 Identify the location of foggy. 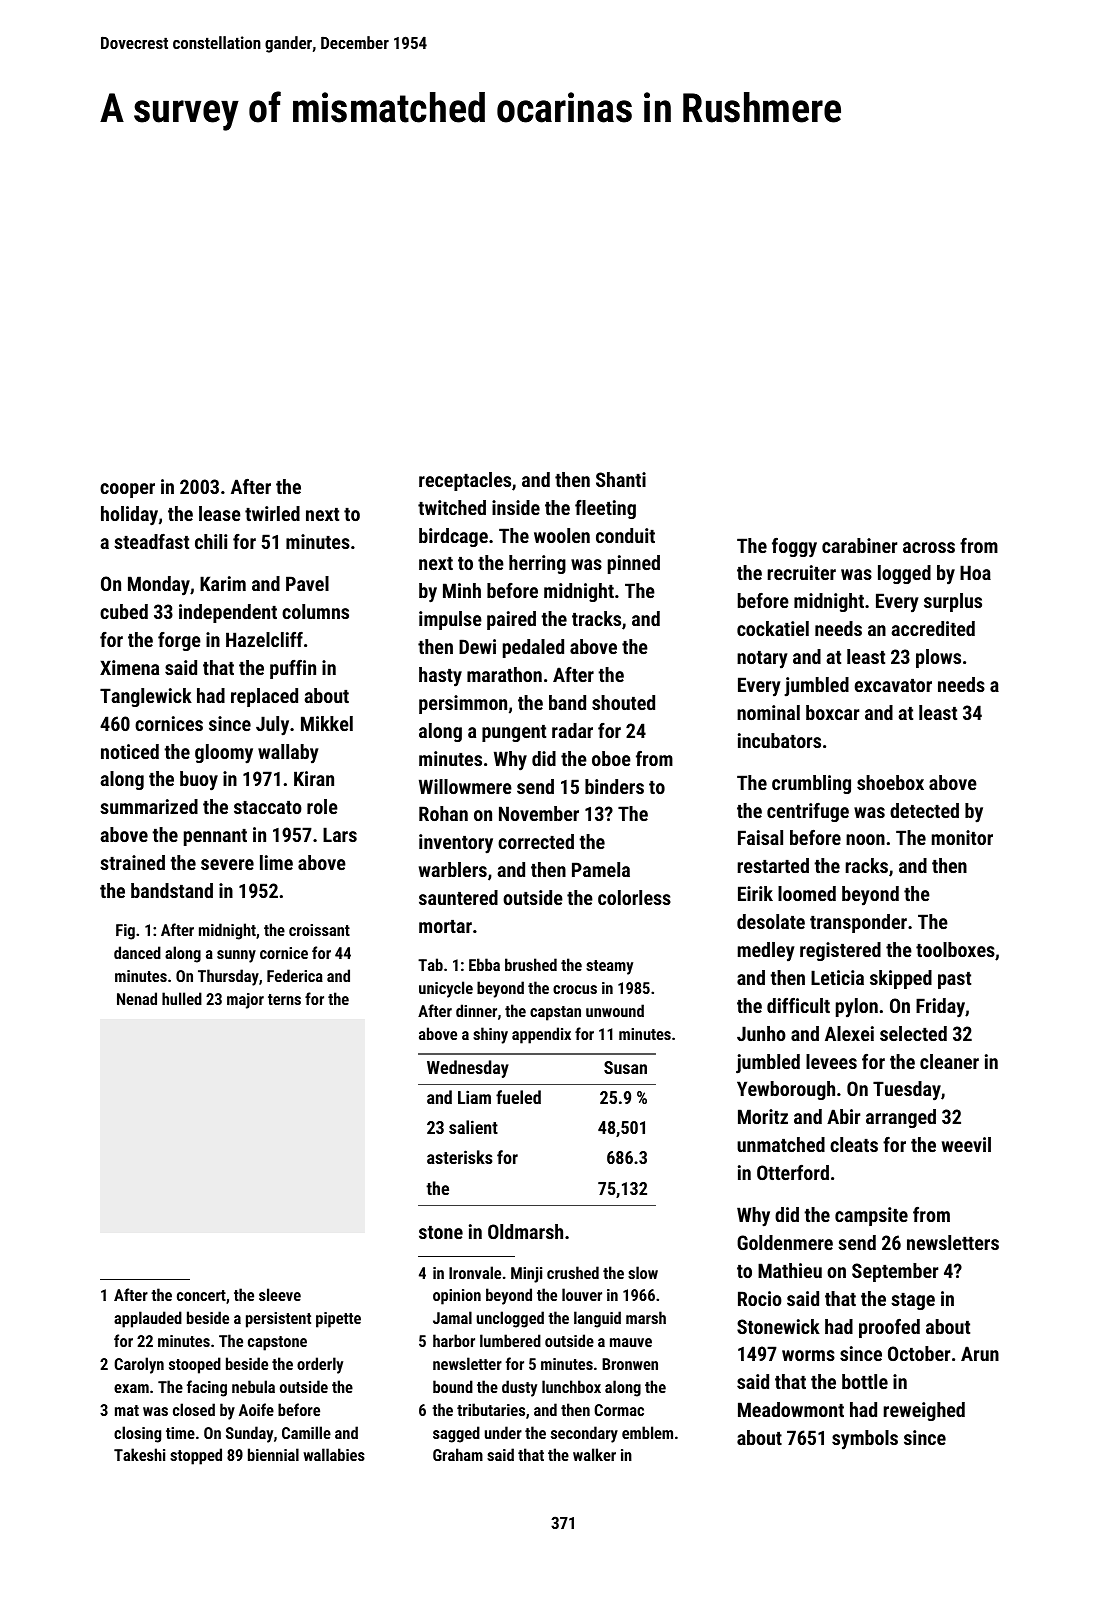
(794, 548).
